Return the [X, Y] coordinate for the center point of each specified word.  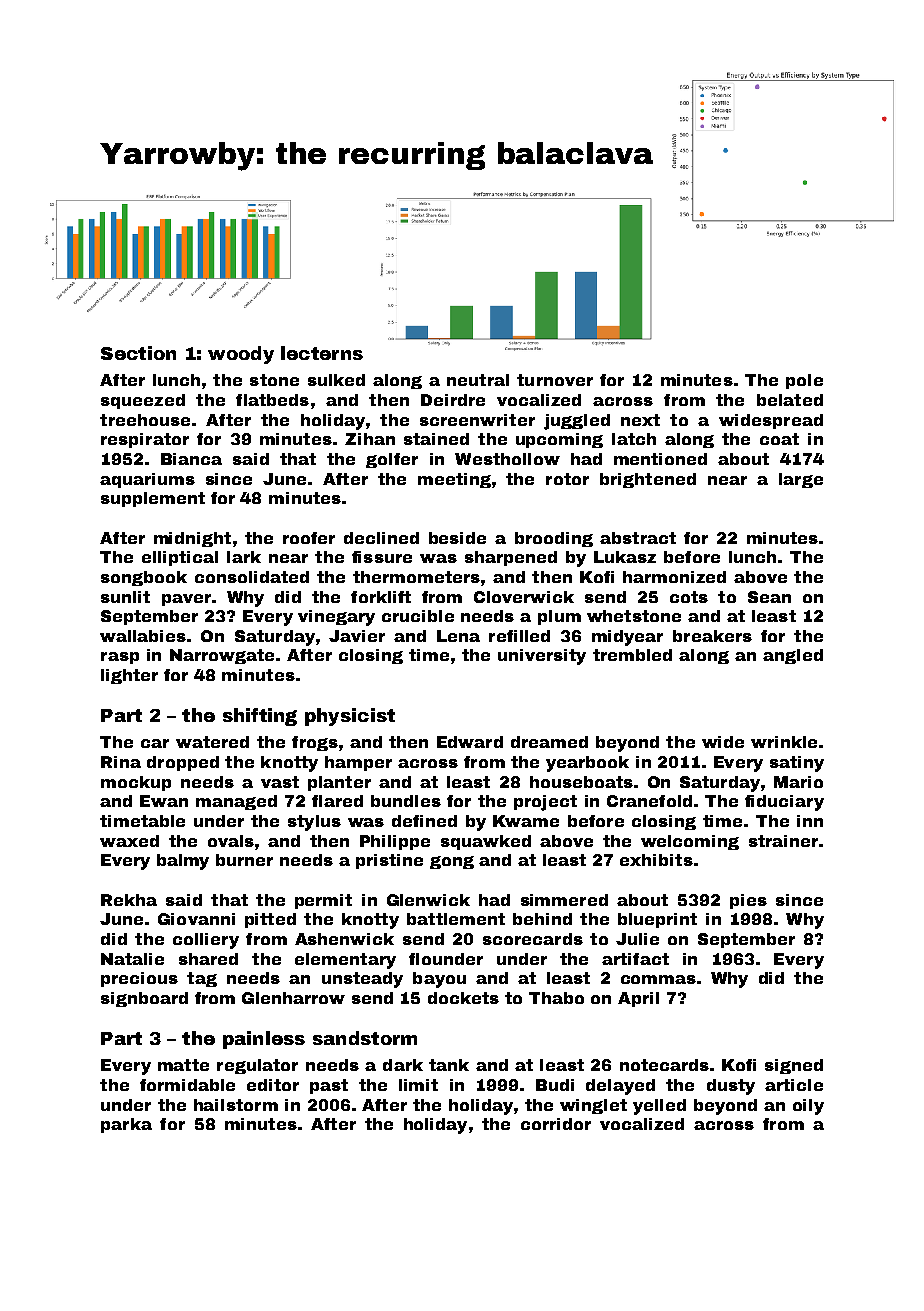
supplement [153, 499]
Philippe [395, 842]
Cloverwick [524, 597]
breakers [712, 636]
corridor [556, 1124]
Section [138, 353]
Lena [458, 636]
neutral [478, 380]
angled [793, 656]
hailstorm [236, 1105]
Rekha [129, 900]
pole [804, 381]
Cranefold [649, 801]
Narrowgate [222, 656]
